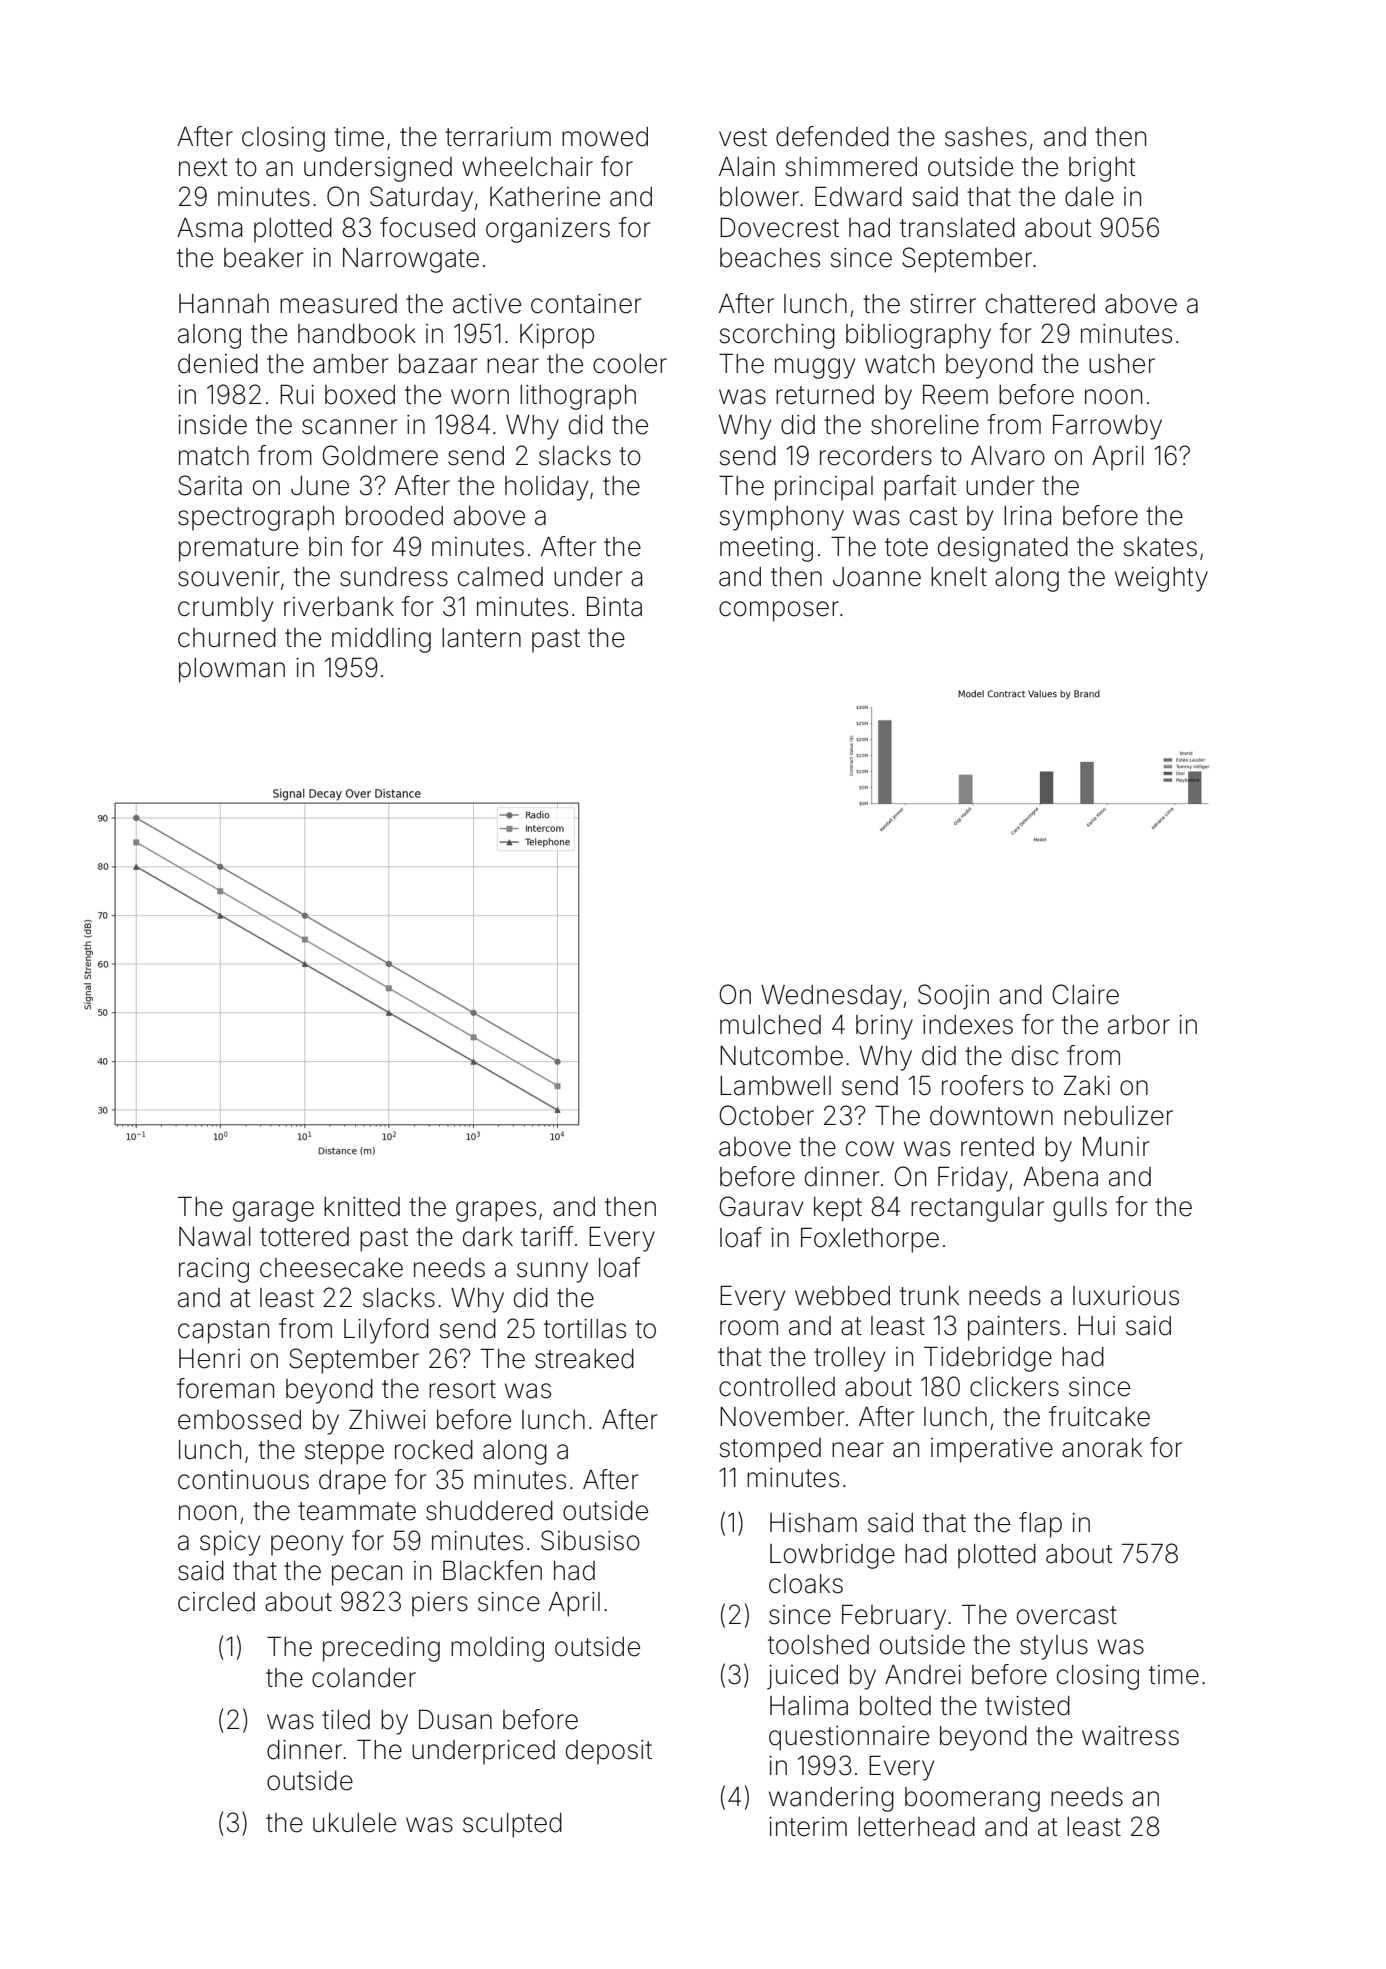  I want to click on deposit, so click(609, 1752).
